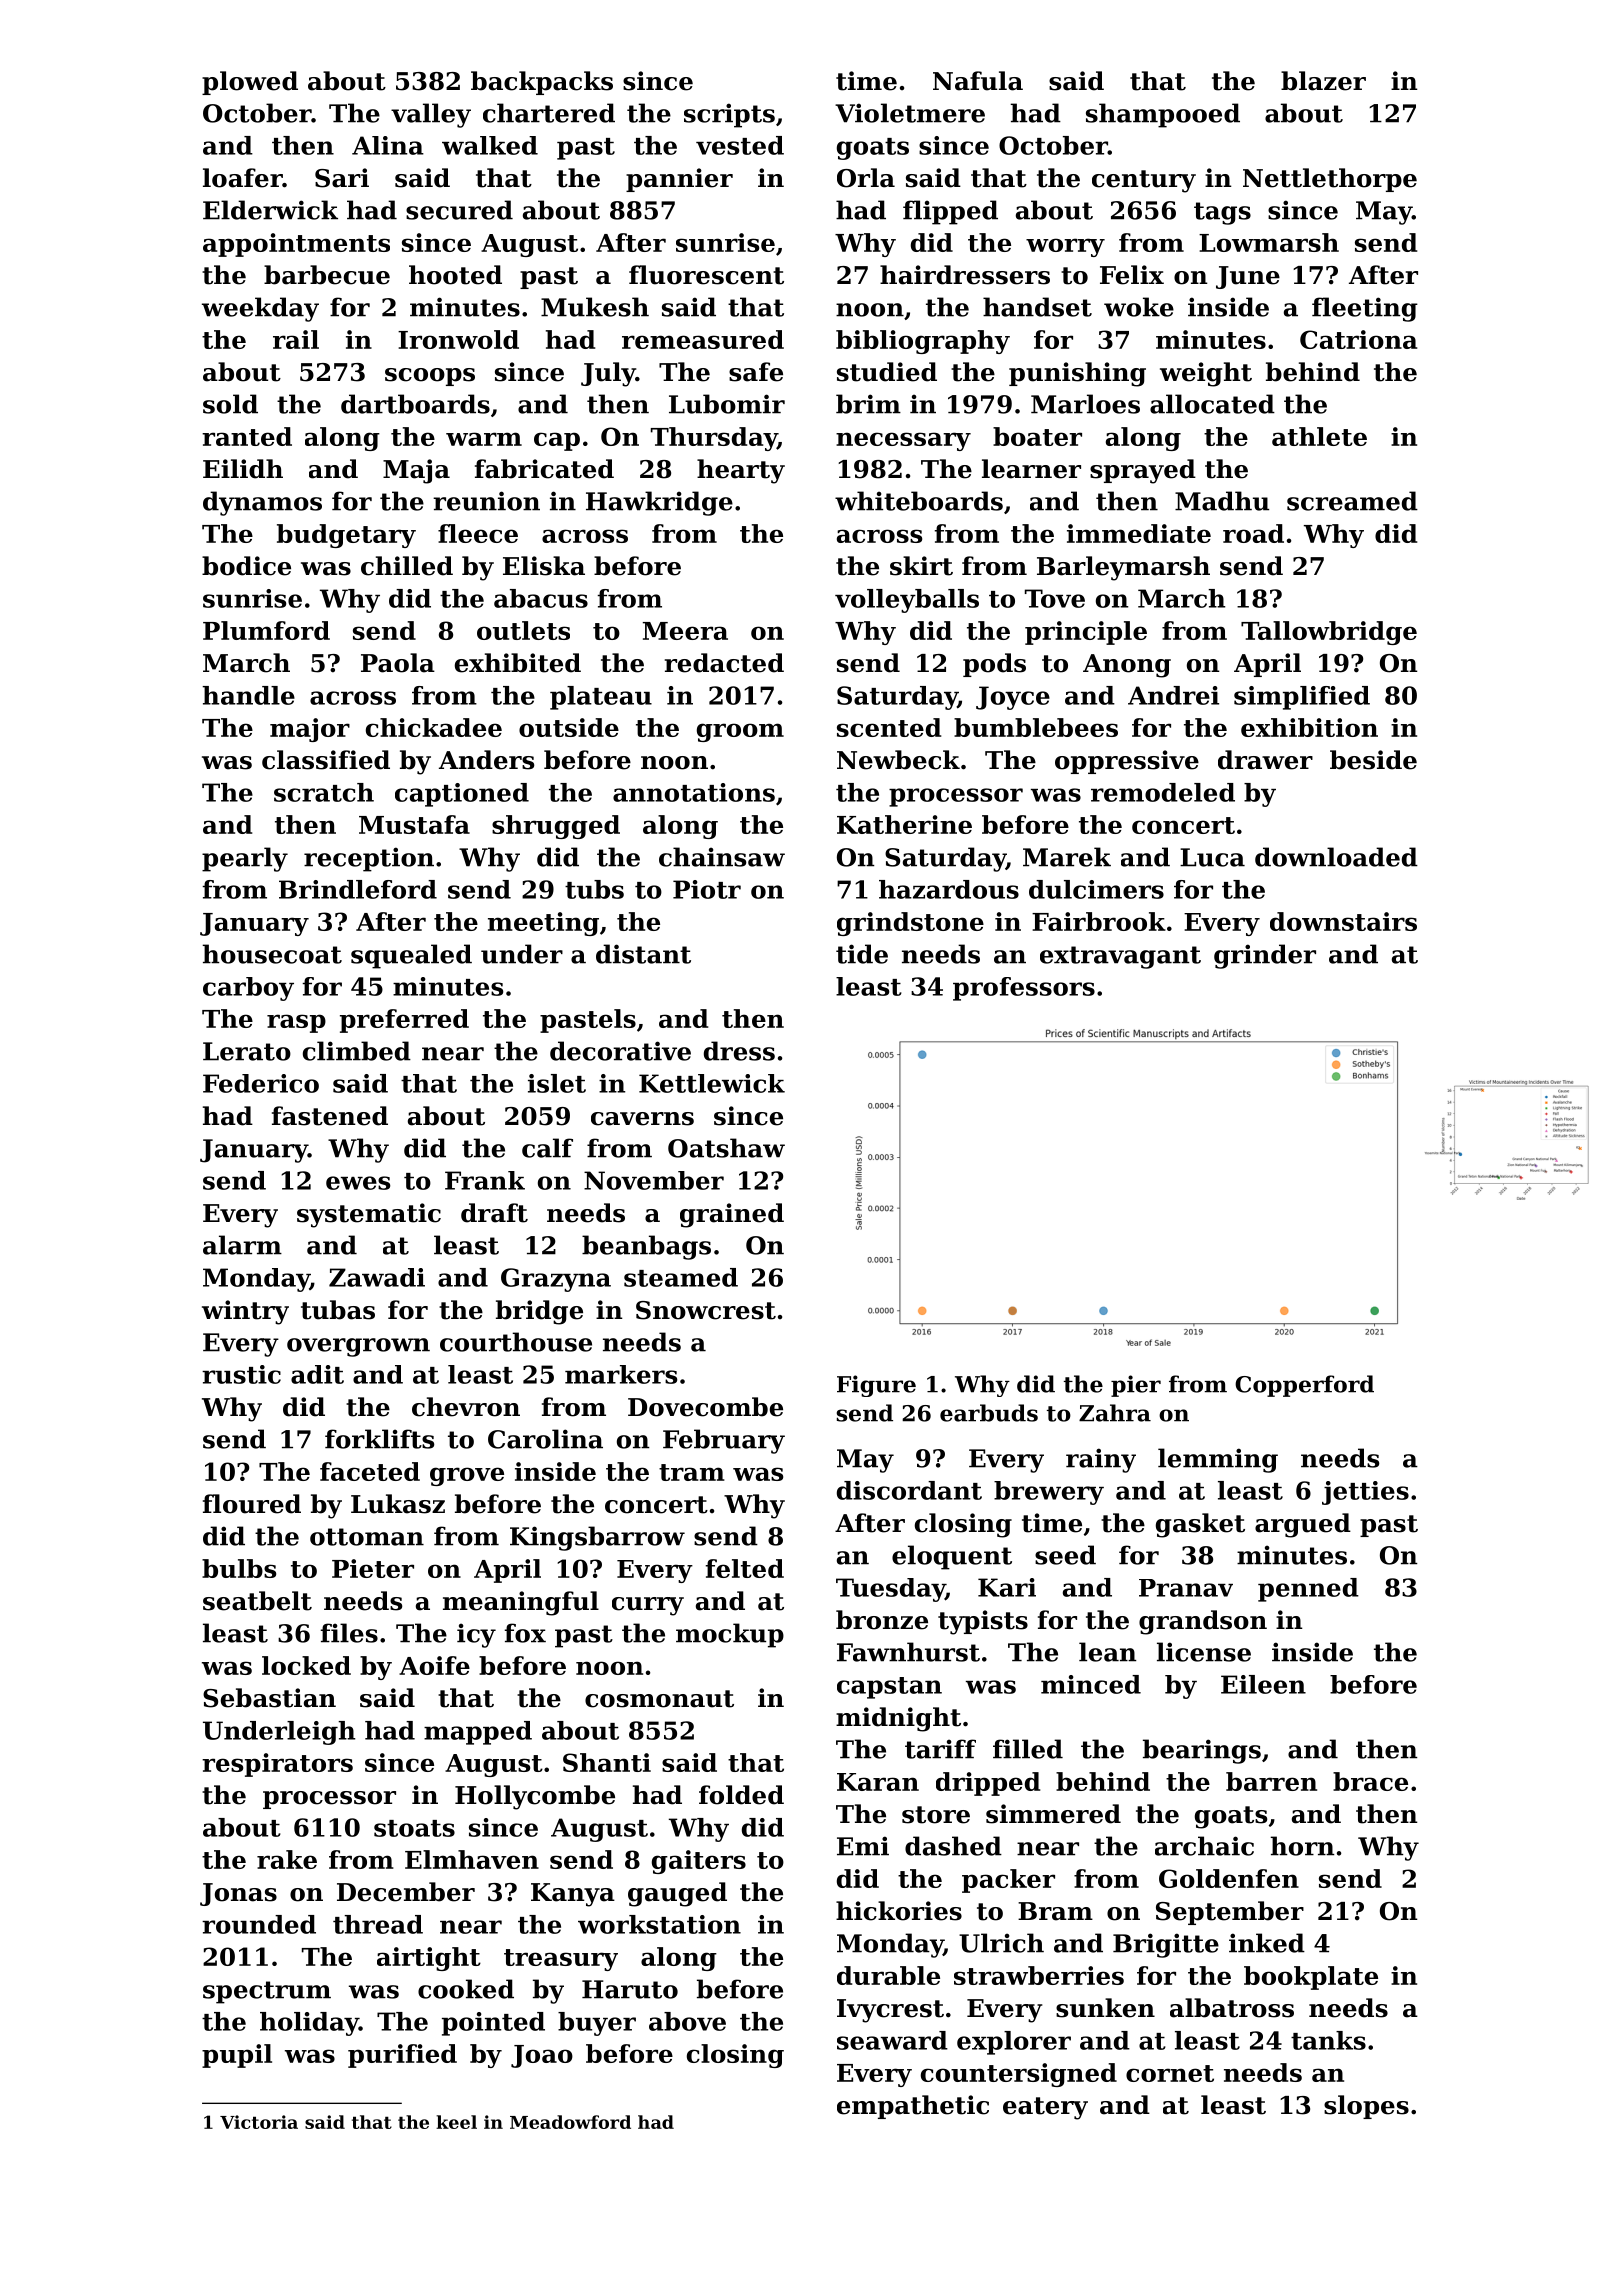 The height and width of the image is (2292, 1620). What do you see at coordinates (245, 1312) in the image?
I see `wintry` at bounding box center [245, 1312].
